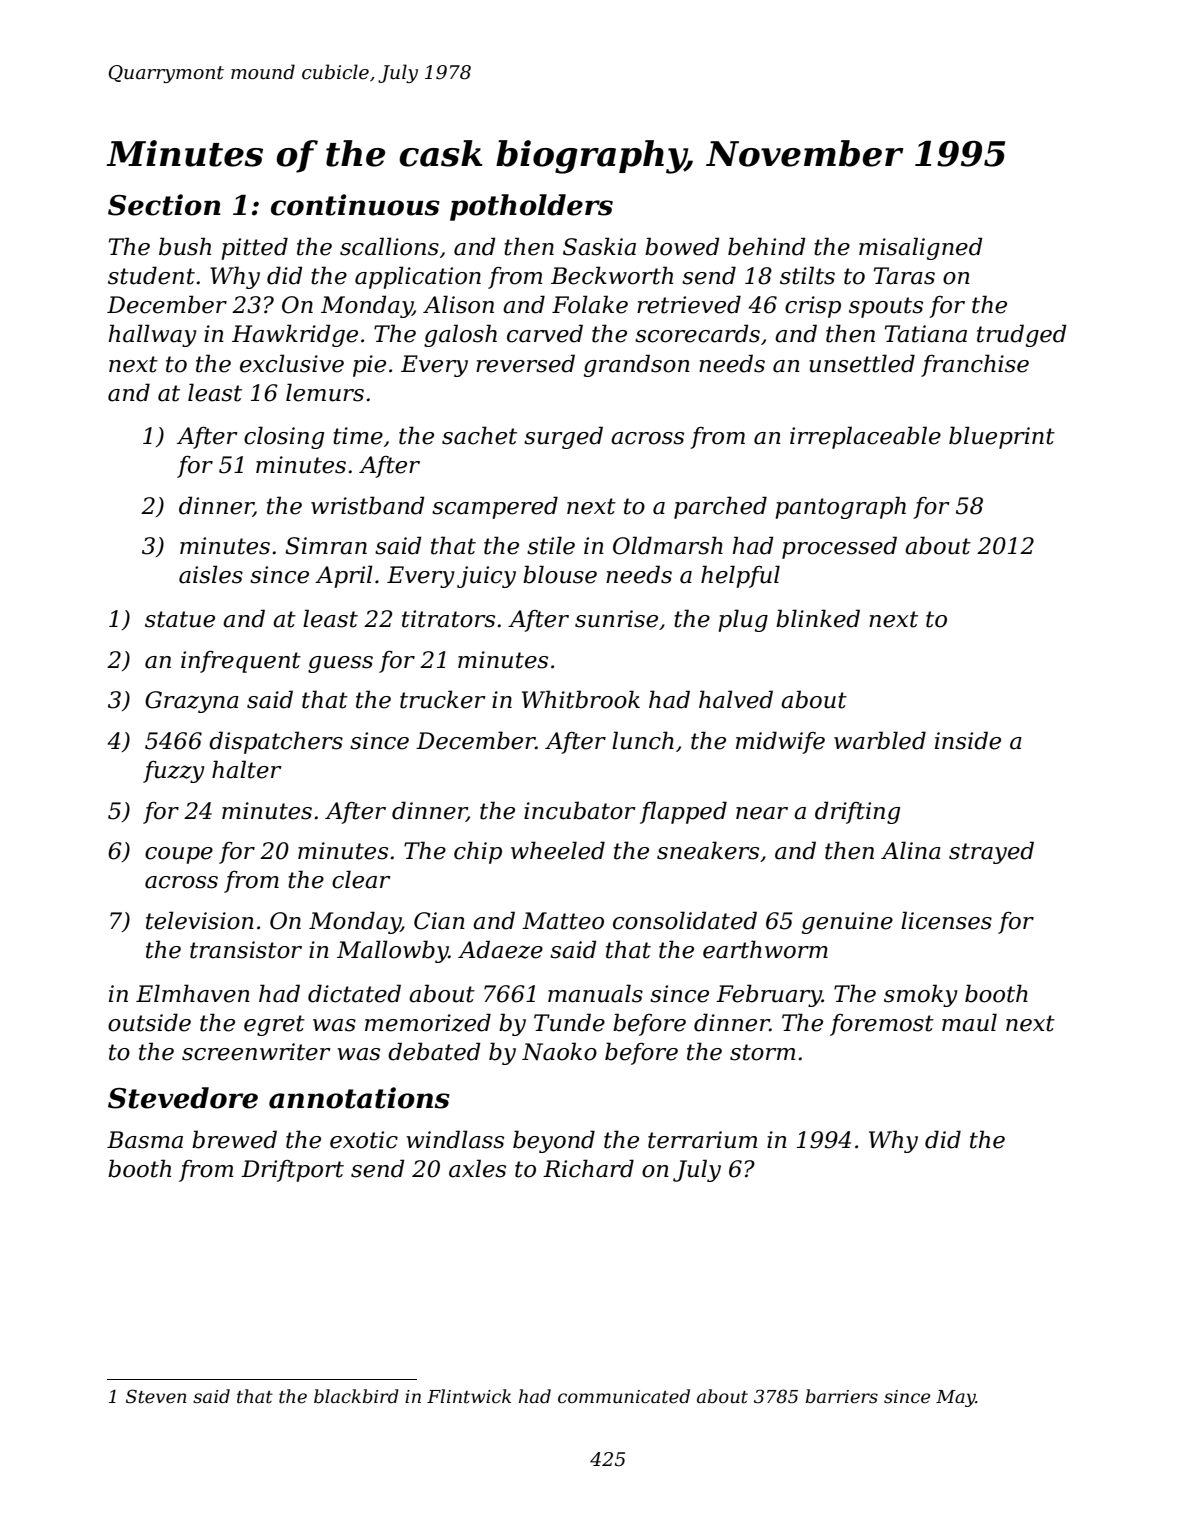 This document has width=1181, height=1529. Describe the element at coordinates (164, 205) in the document. I see `Section` at that location.
